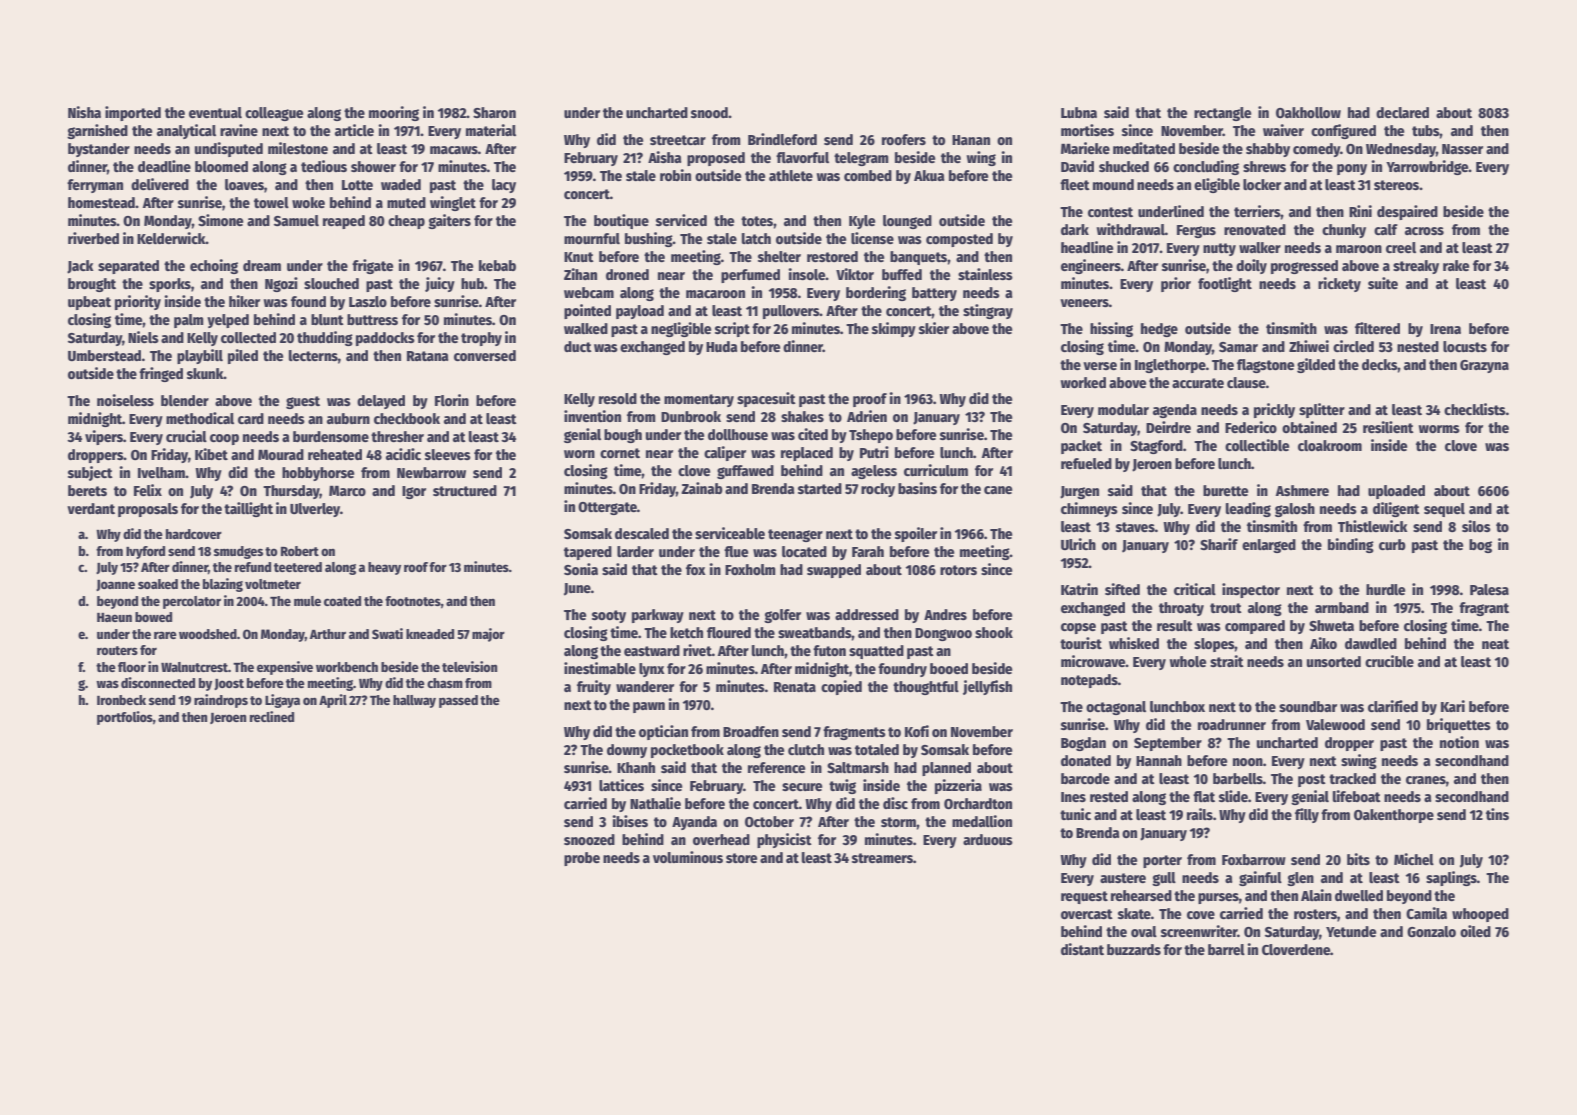  I want to click on Simone, so click(220, 220).
